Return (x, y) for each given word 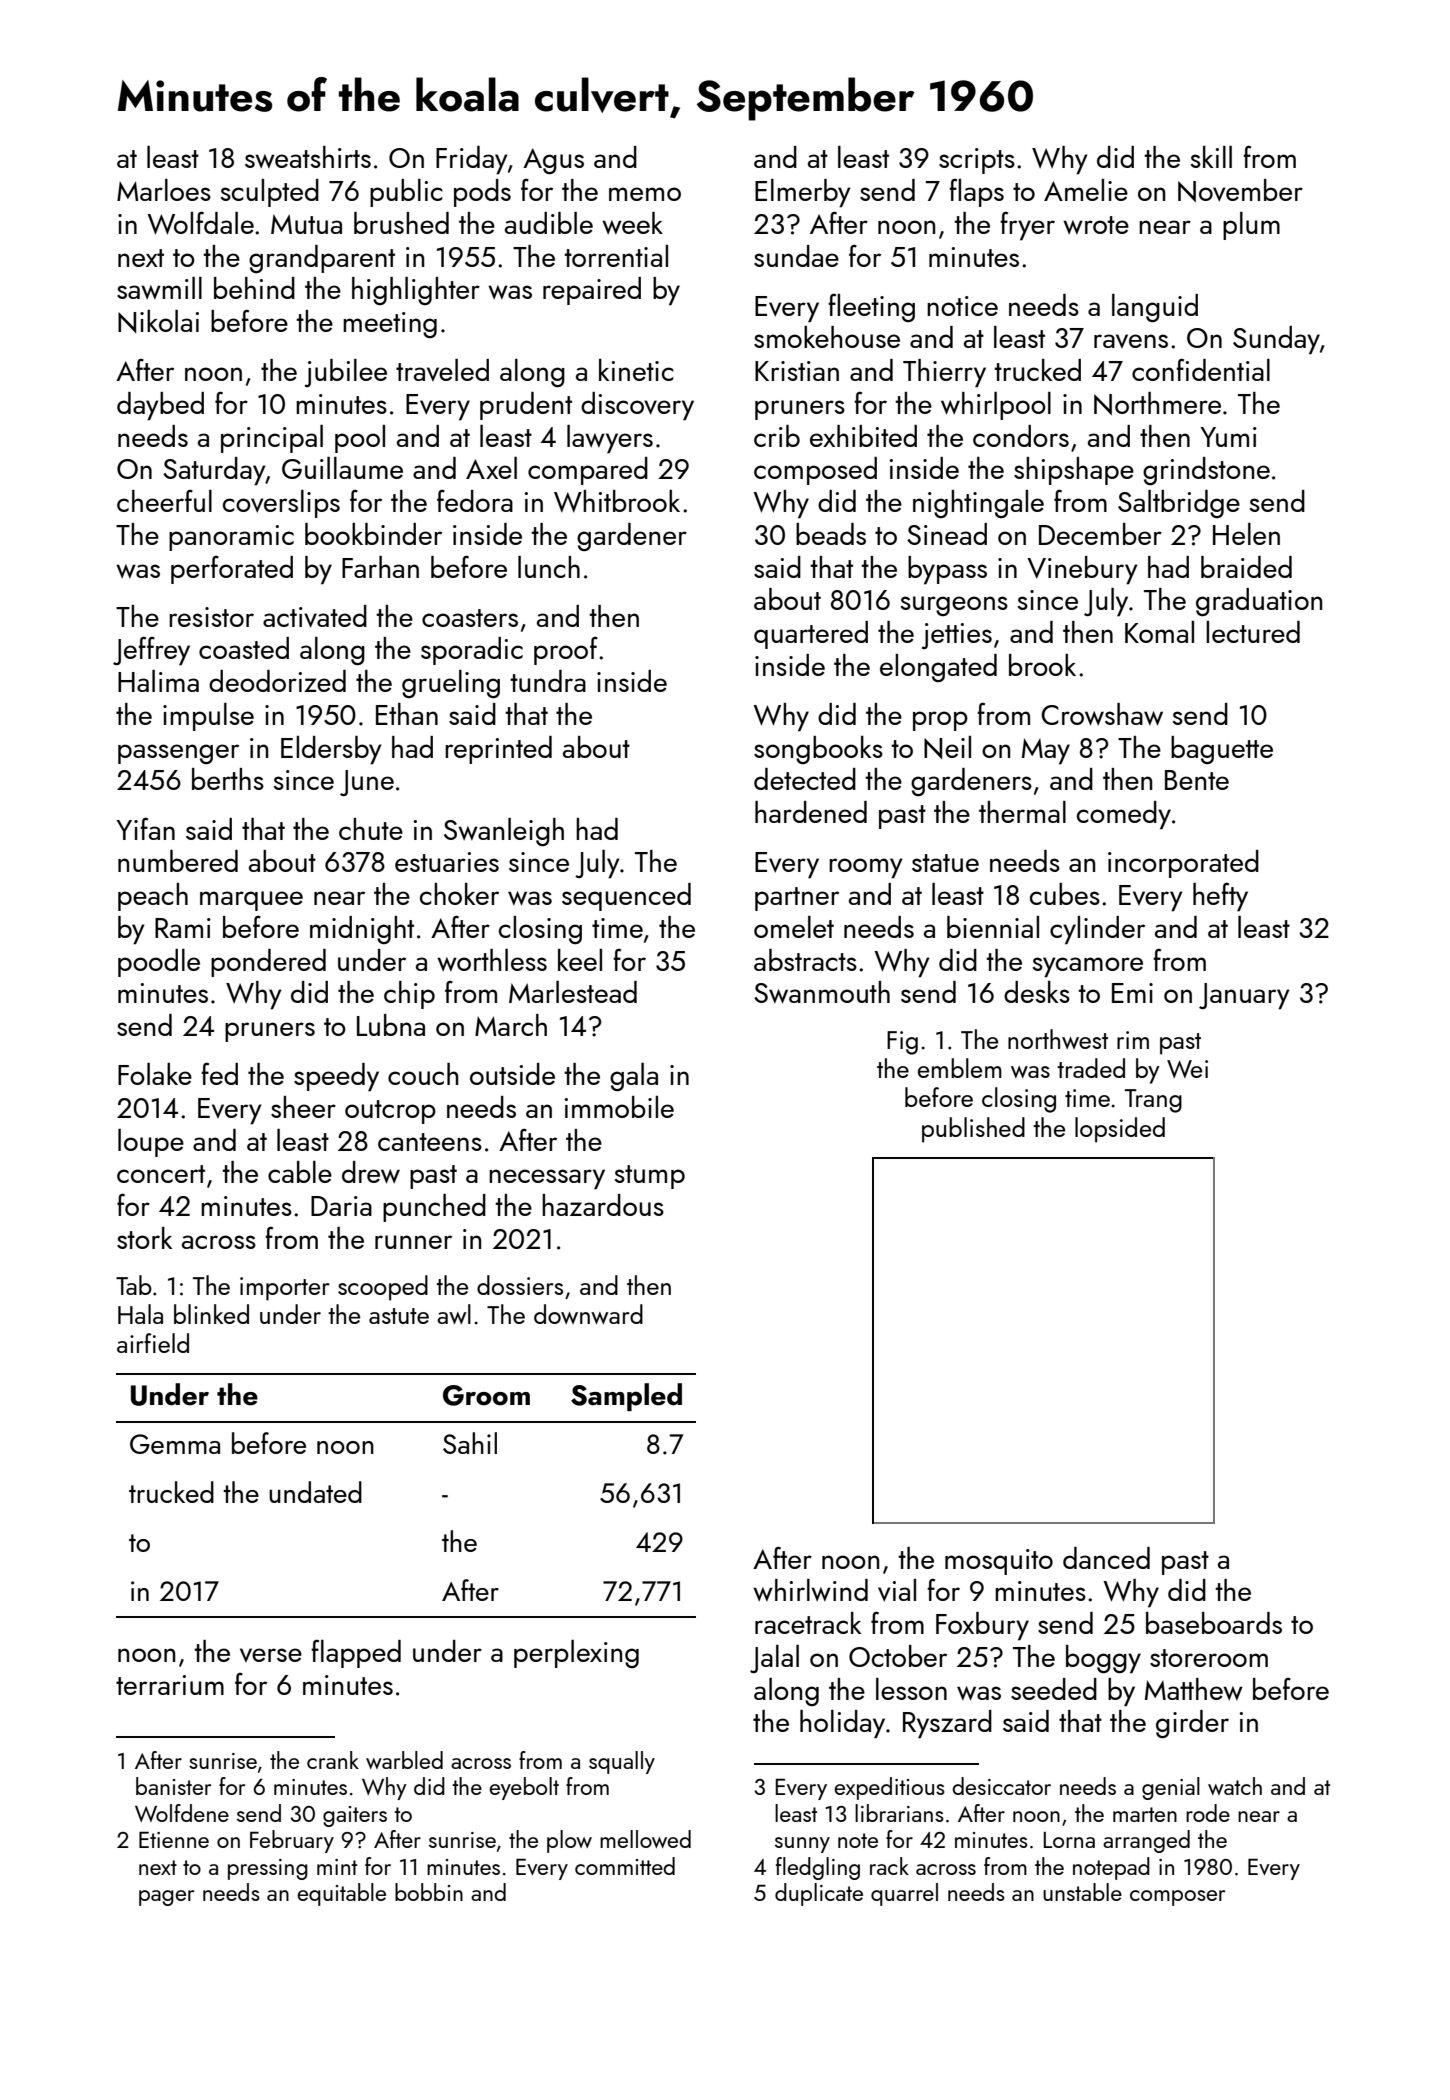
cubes (1065, 894)
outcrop (390, 1112)
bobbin (429, 1892)
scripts (977, 161)
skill (1211, 157)
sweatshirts (308, 157)
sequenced (626, 897)
